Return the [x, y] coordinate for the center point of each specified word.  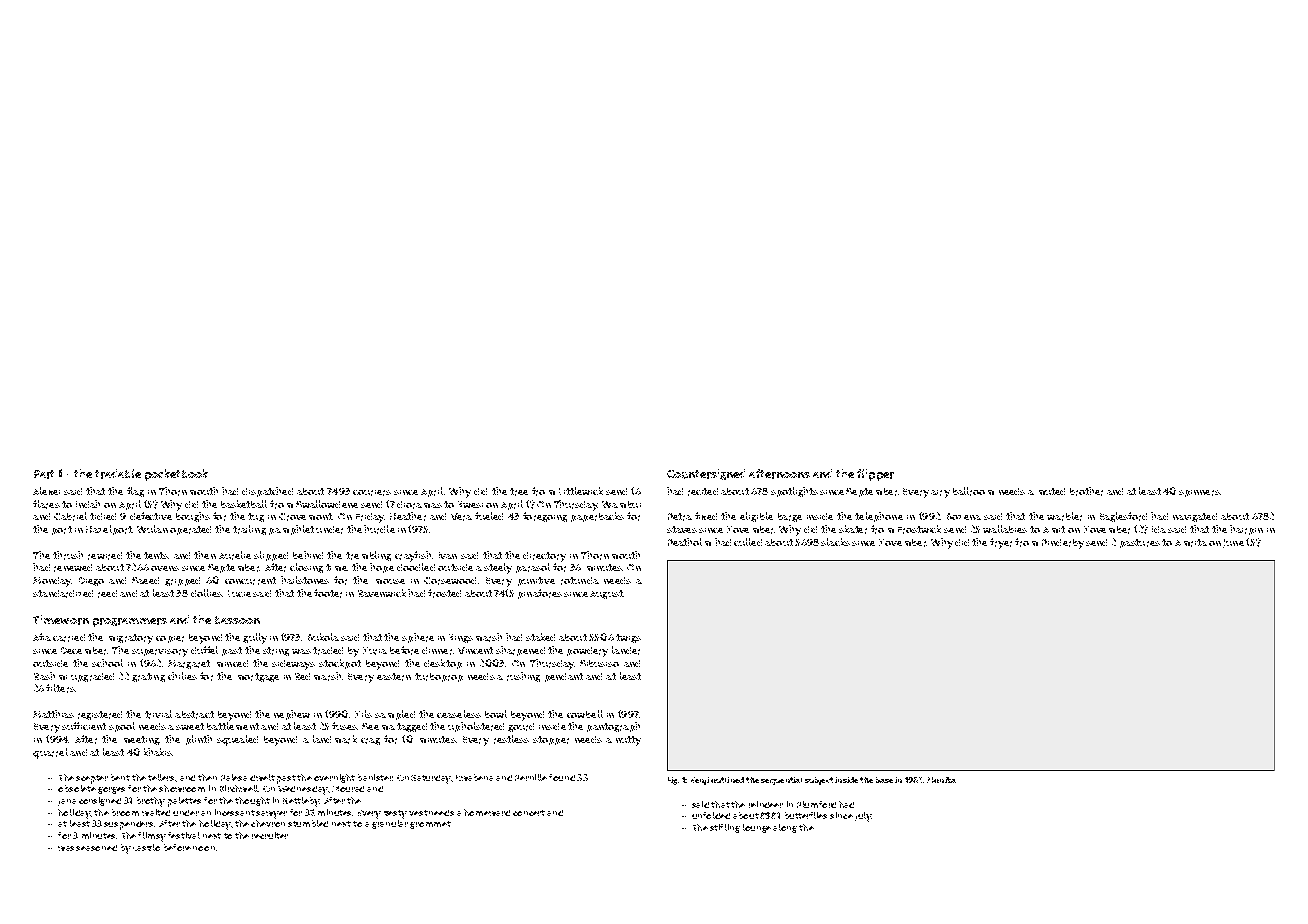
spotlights [794, 492]
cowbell [585, 714]
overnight [334, 778]
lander [626, 650]
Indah [88, 504]
